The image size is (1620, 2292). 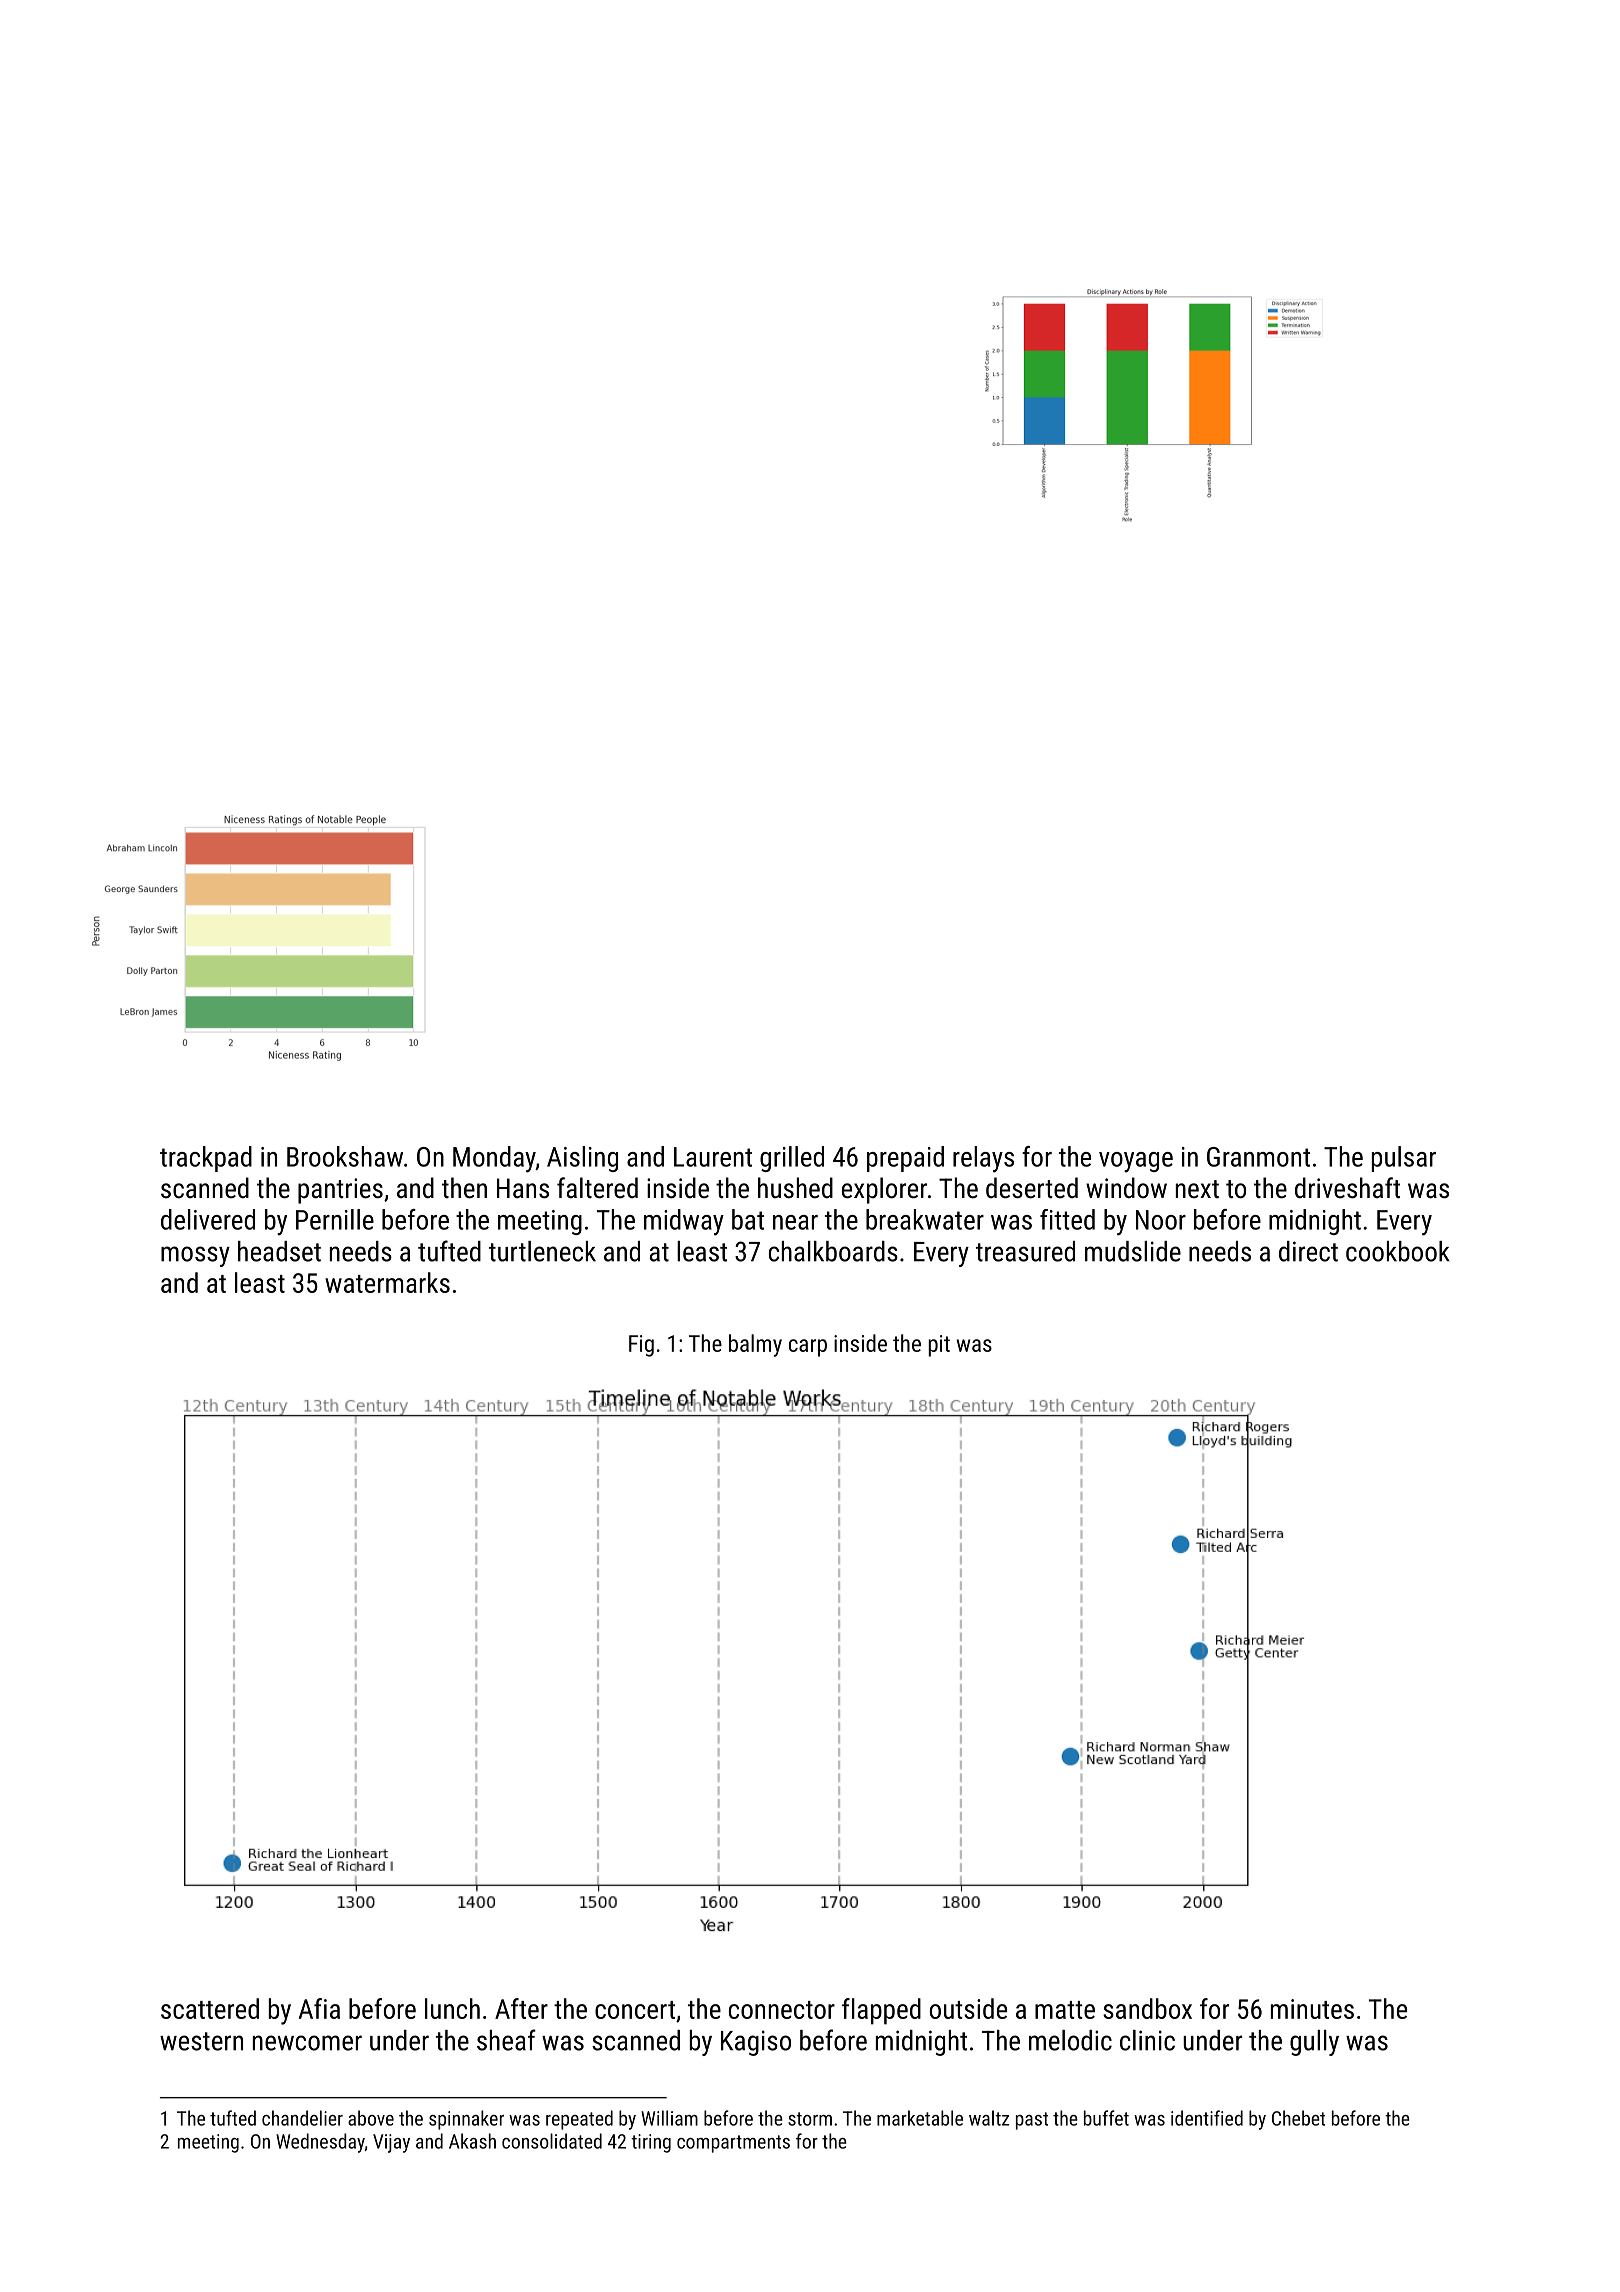 I want to click on minutes, so click(x=1312, y=2009).
